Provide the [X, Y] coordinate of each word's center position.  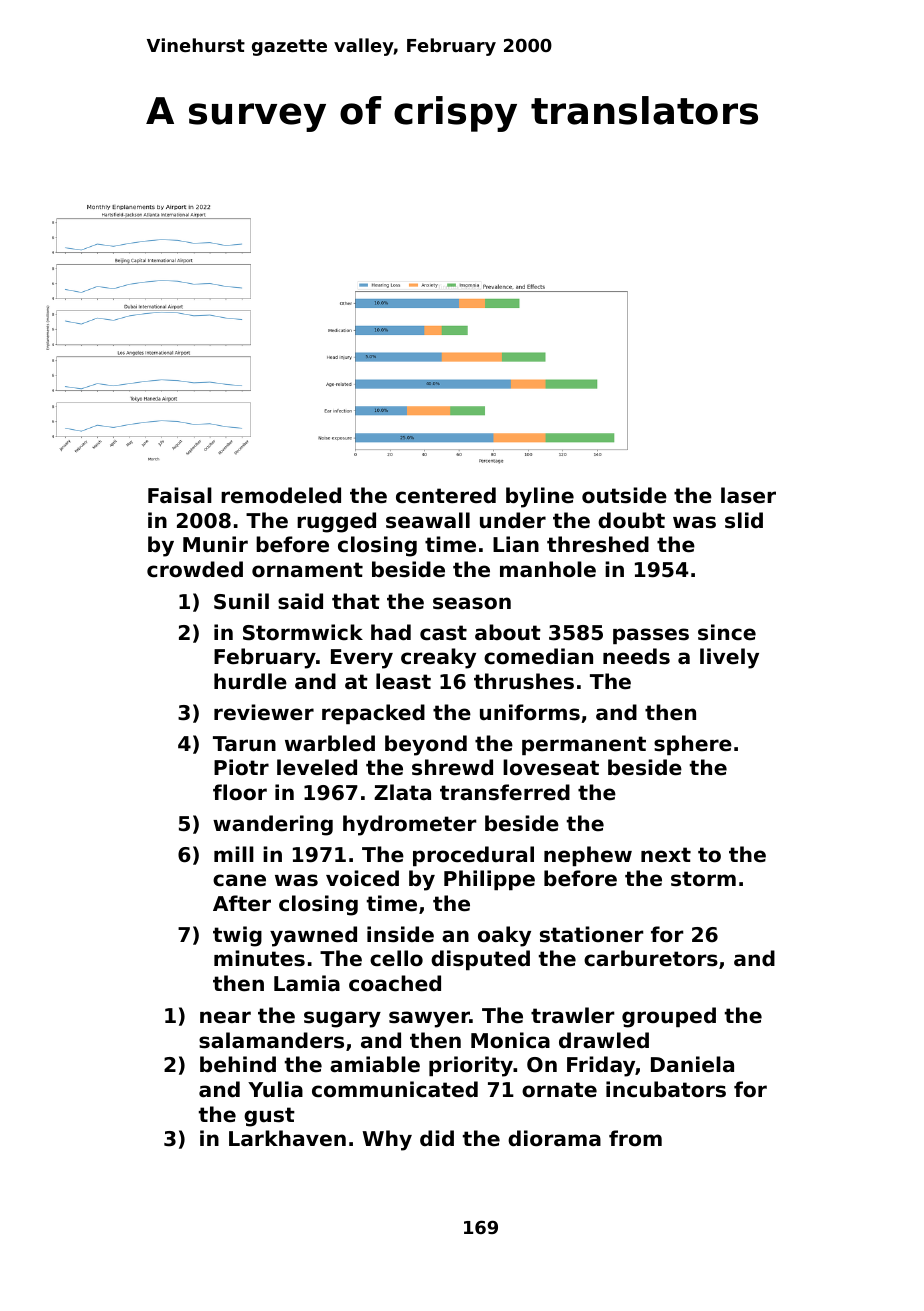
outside [624, 495]
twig [237, 936]
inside [400, 934]
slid [744, 520]
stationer [591, 934]
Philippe [489, 880]
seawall [428, 520]
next [666, 855]
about [508, 632]
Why [387, 1140]
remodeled [281, 495]
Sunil [241, 601]
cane [239, 880]
